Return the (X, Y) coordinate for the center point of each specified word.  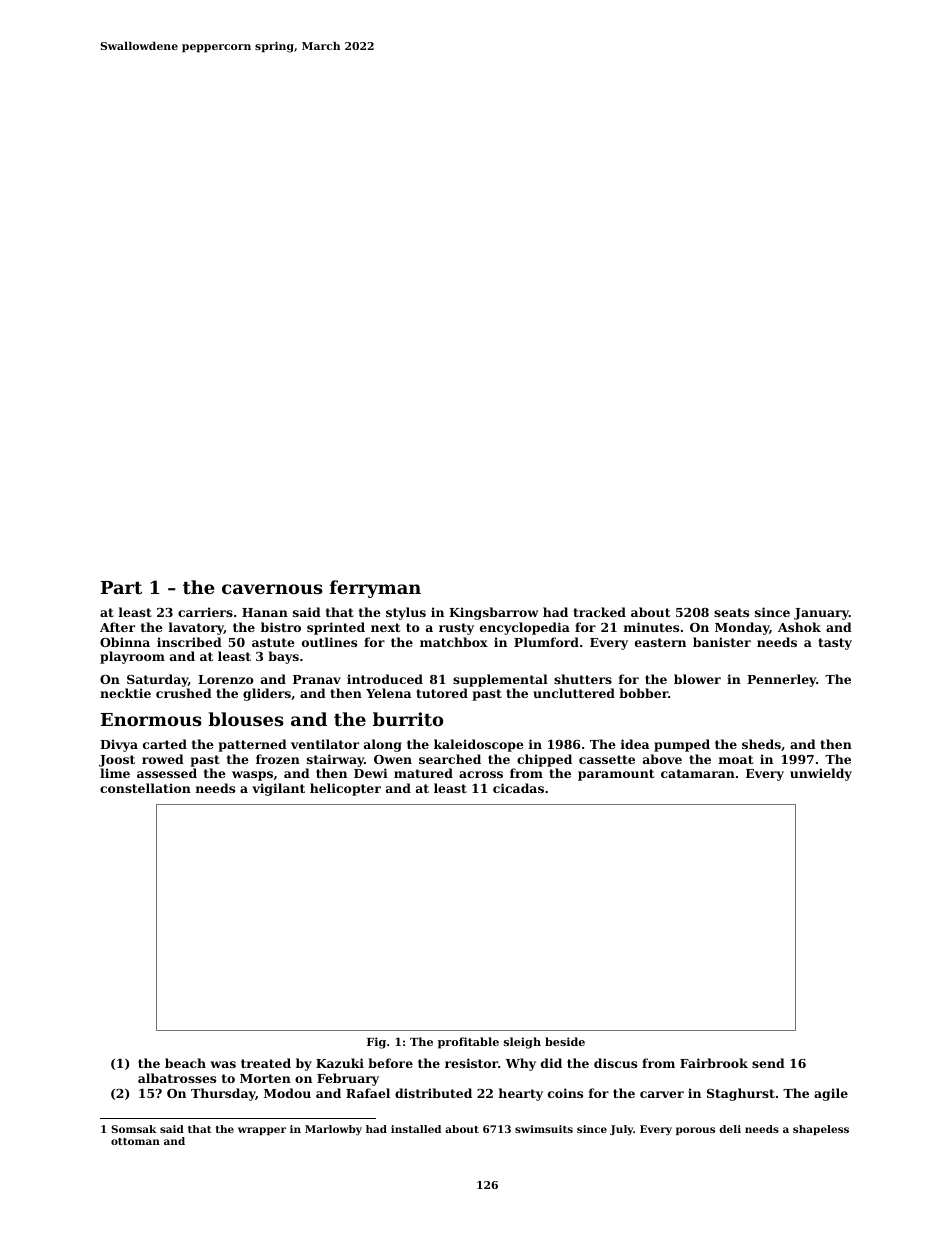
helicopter (345, 789)
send (768, 1063)
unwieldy (821, 774)
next (385, 627)
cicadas (518, 788)
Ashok (799, 627)
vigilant (278, 789)
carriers (205, 612)
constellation (145, 788)
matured (423, 773)
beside (565, 1041)
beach (185, 1063)
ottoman (135, 1141)
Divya (119, 745)
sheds (761, 744)
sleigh (522, 1043)
